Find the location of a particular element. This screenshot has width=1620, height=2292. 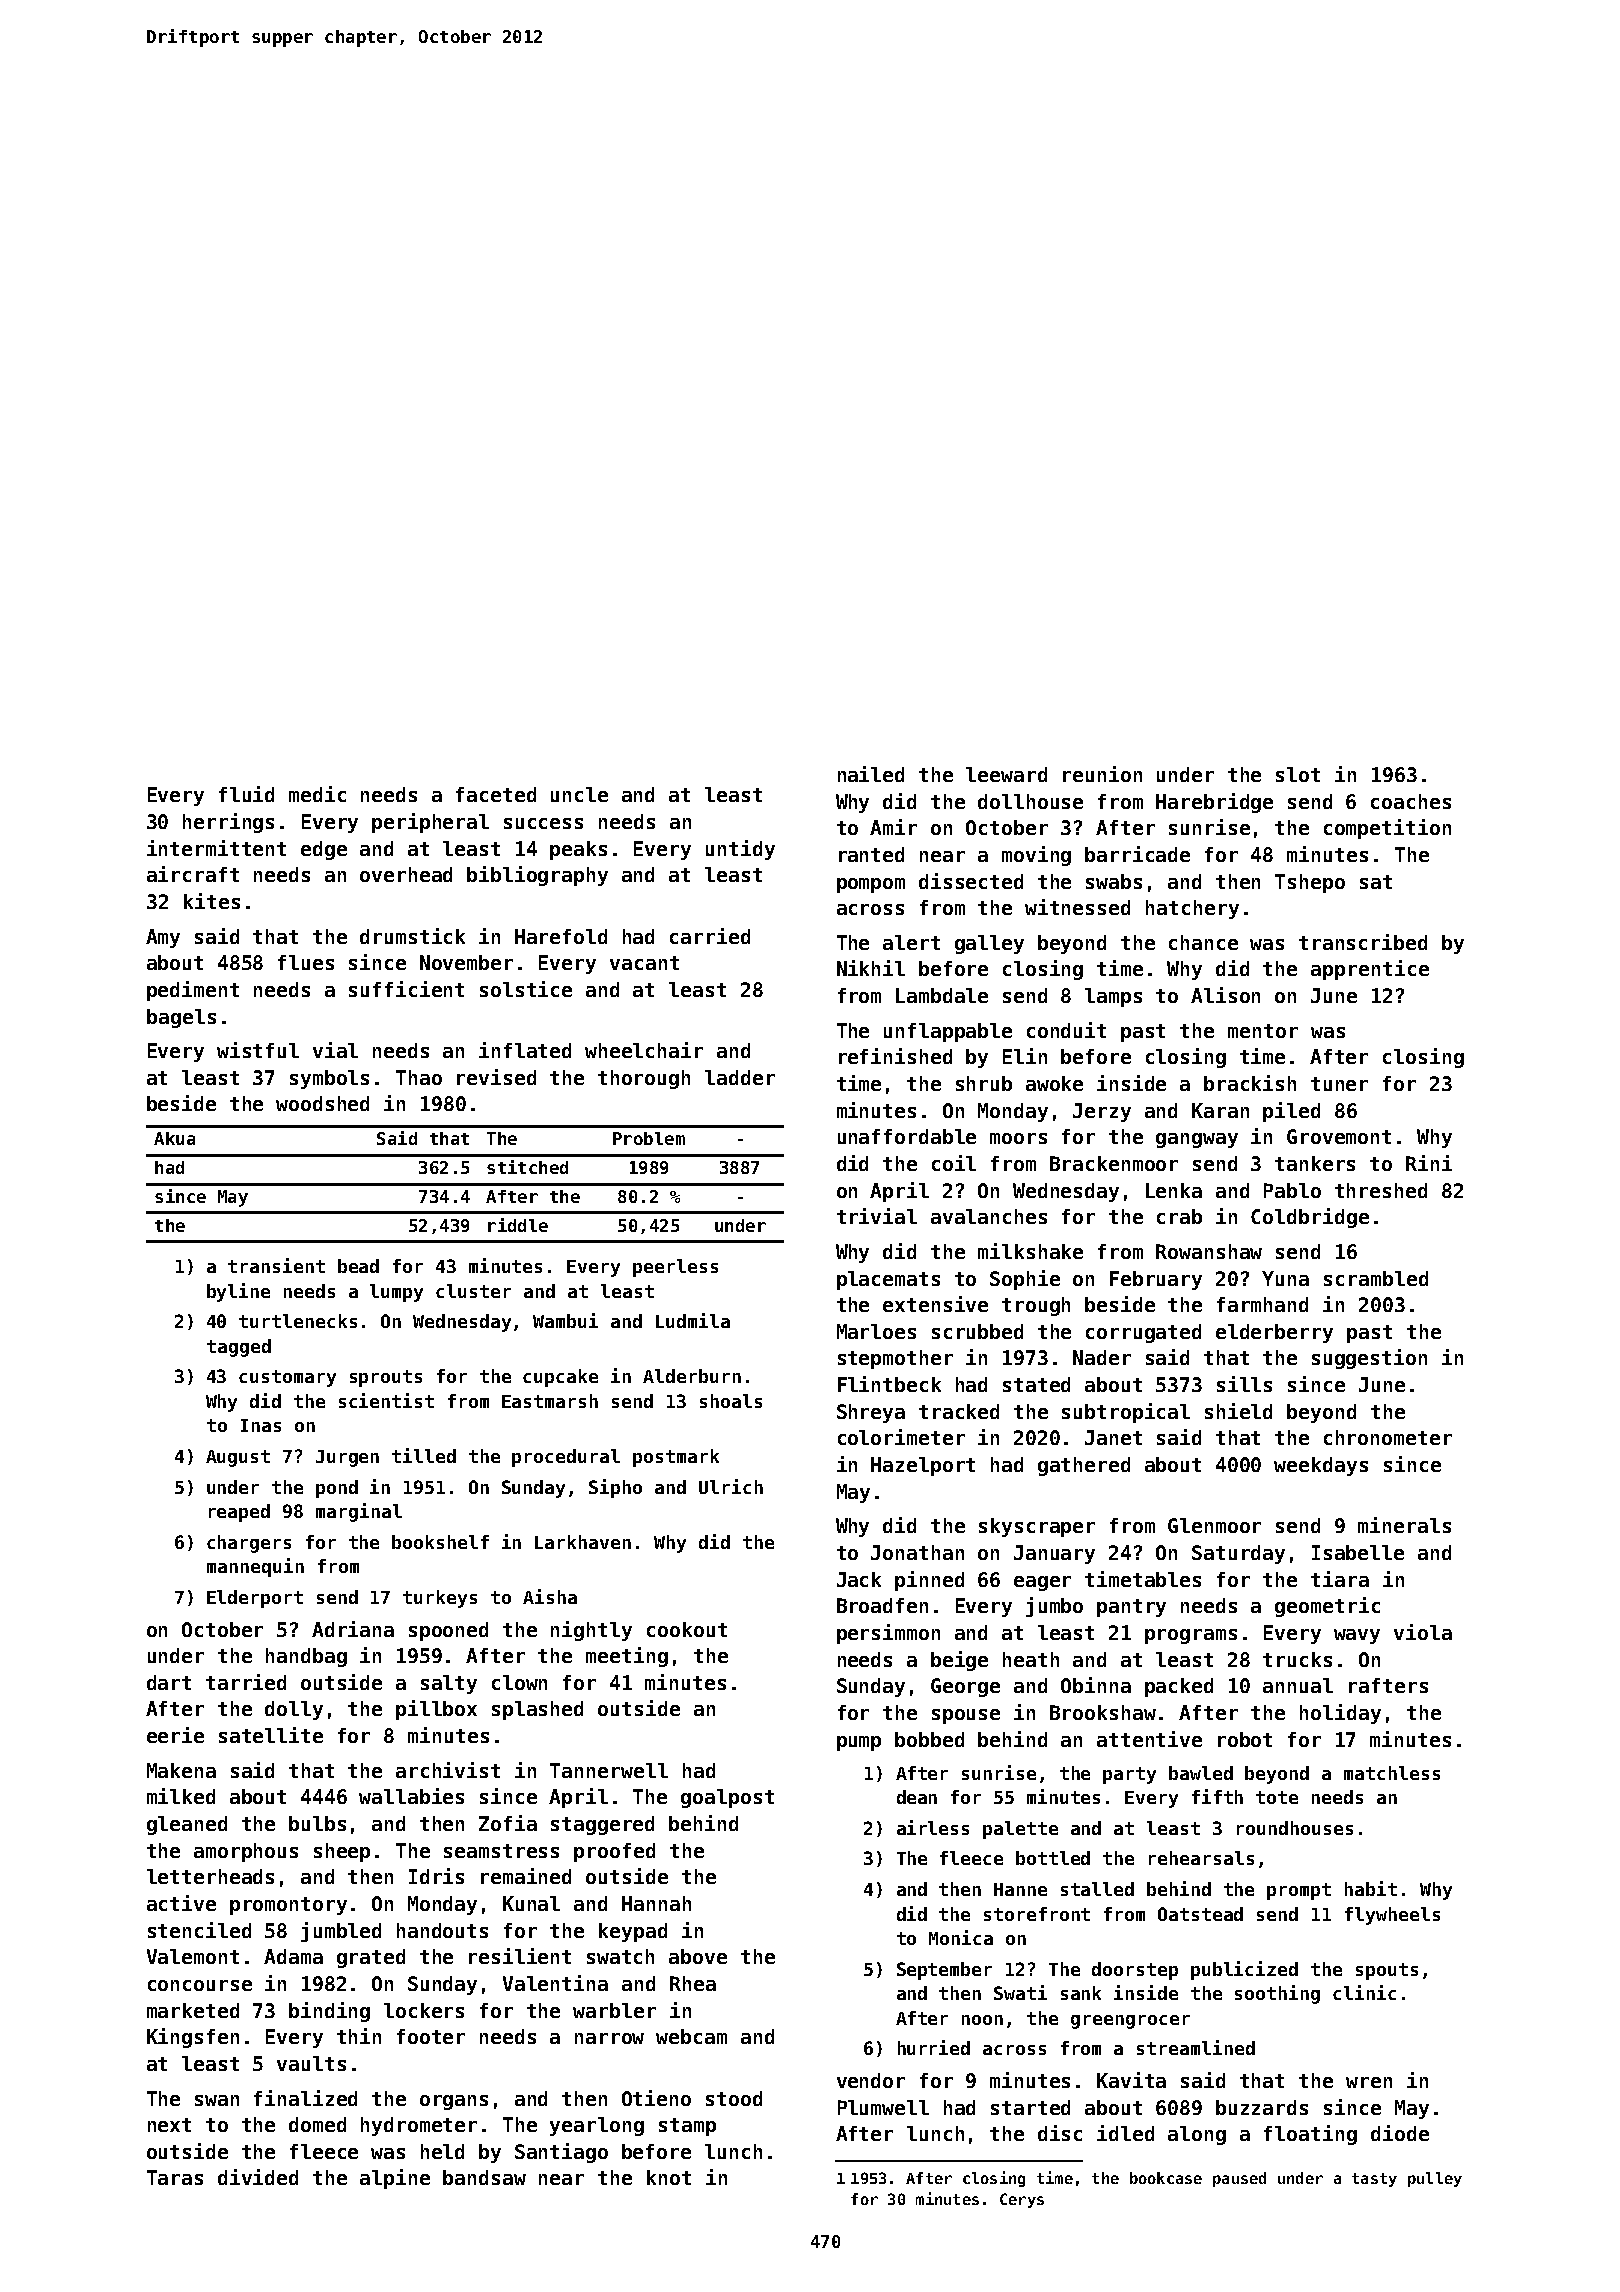

bandsaw is located at coordinates (484, 2177).
